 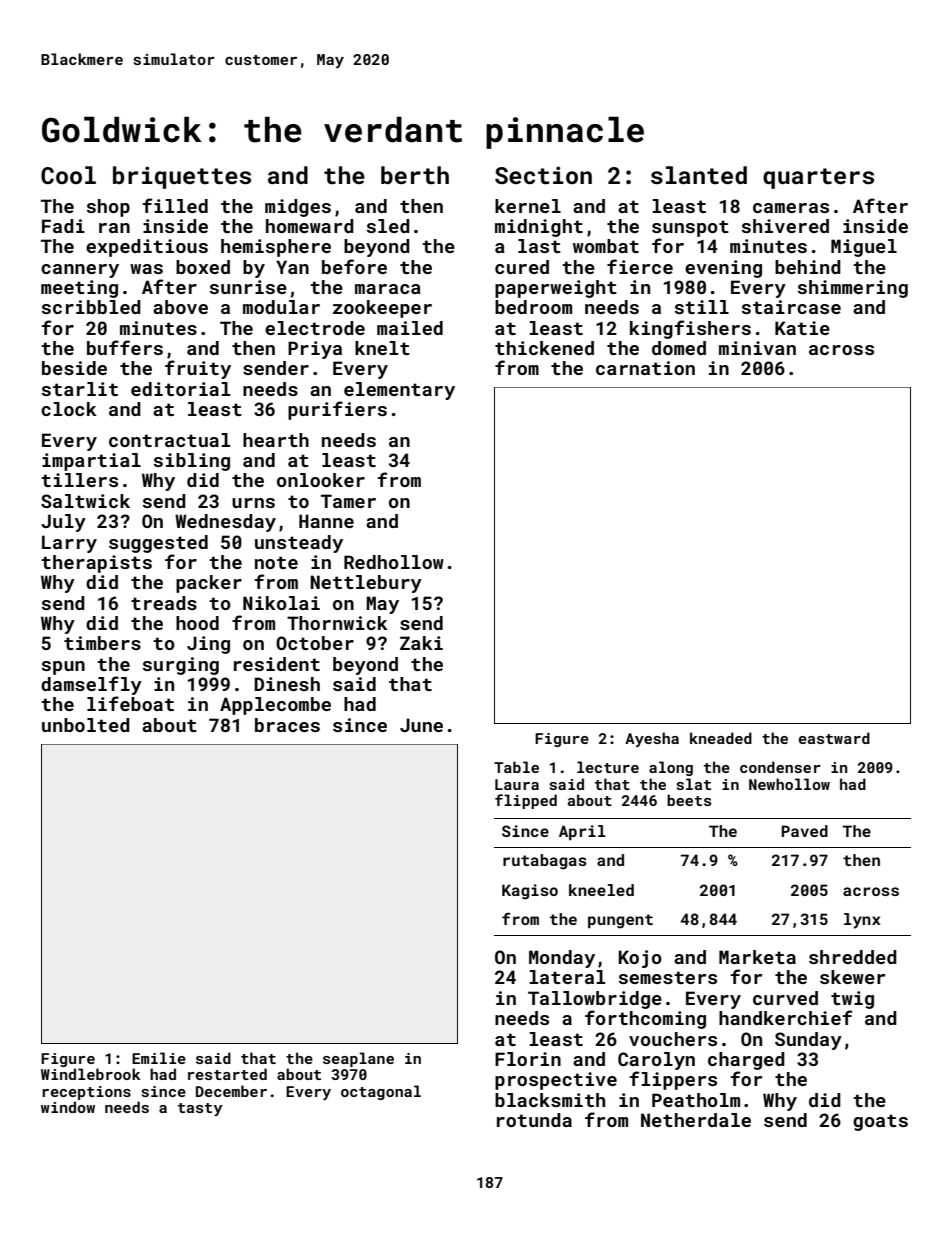 I want to click on Paved, so click(x=804, y=831).
